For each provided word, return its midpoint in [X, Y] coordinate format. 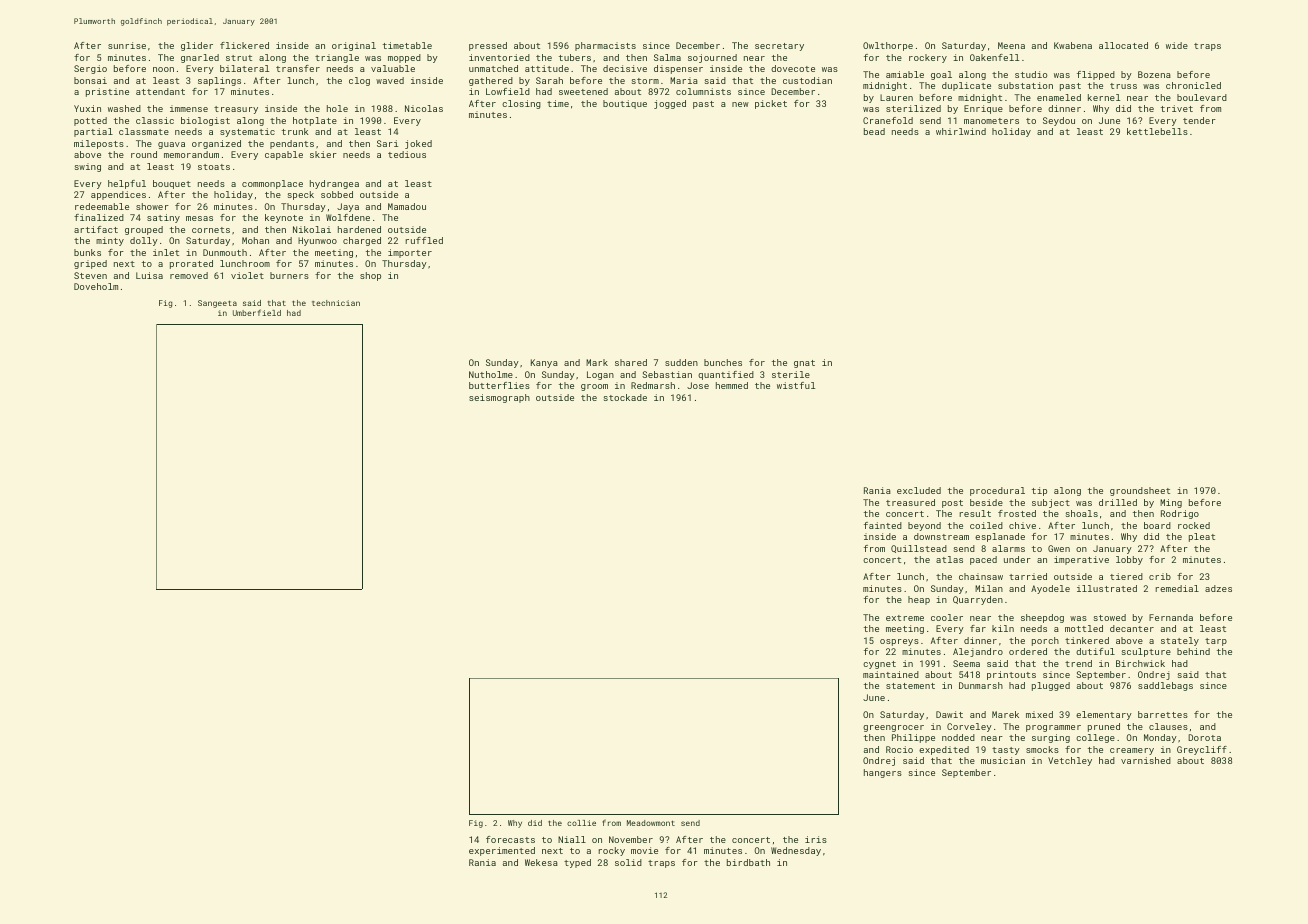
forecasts [510, 839]
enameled [1059, 97]
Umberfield [257, 312]
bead [874, 131]
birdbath [748, 862]
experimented [502, 851]
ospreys [899, 642]
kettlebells [1157, 131]
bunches [723, 362]
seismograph [499, 398]
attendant [160, 91]
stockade [625, 397]
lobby [1129, 560]
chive [1022, 525]
